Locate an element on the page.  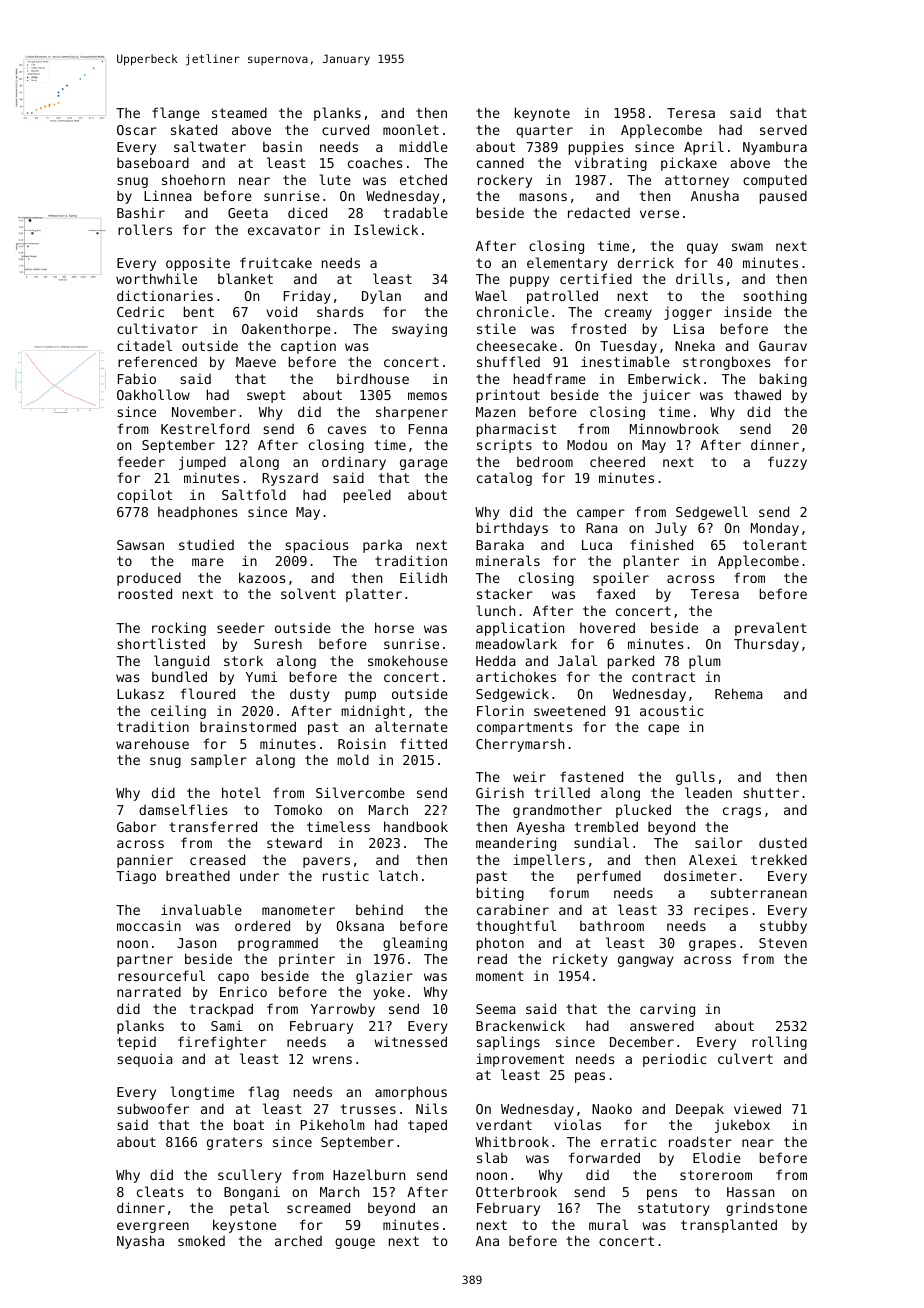
Otterbrook is located at coordinates (516, 1191).
